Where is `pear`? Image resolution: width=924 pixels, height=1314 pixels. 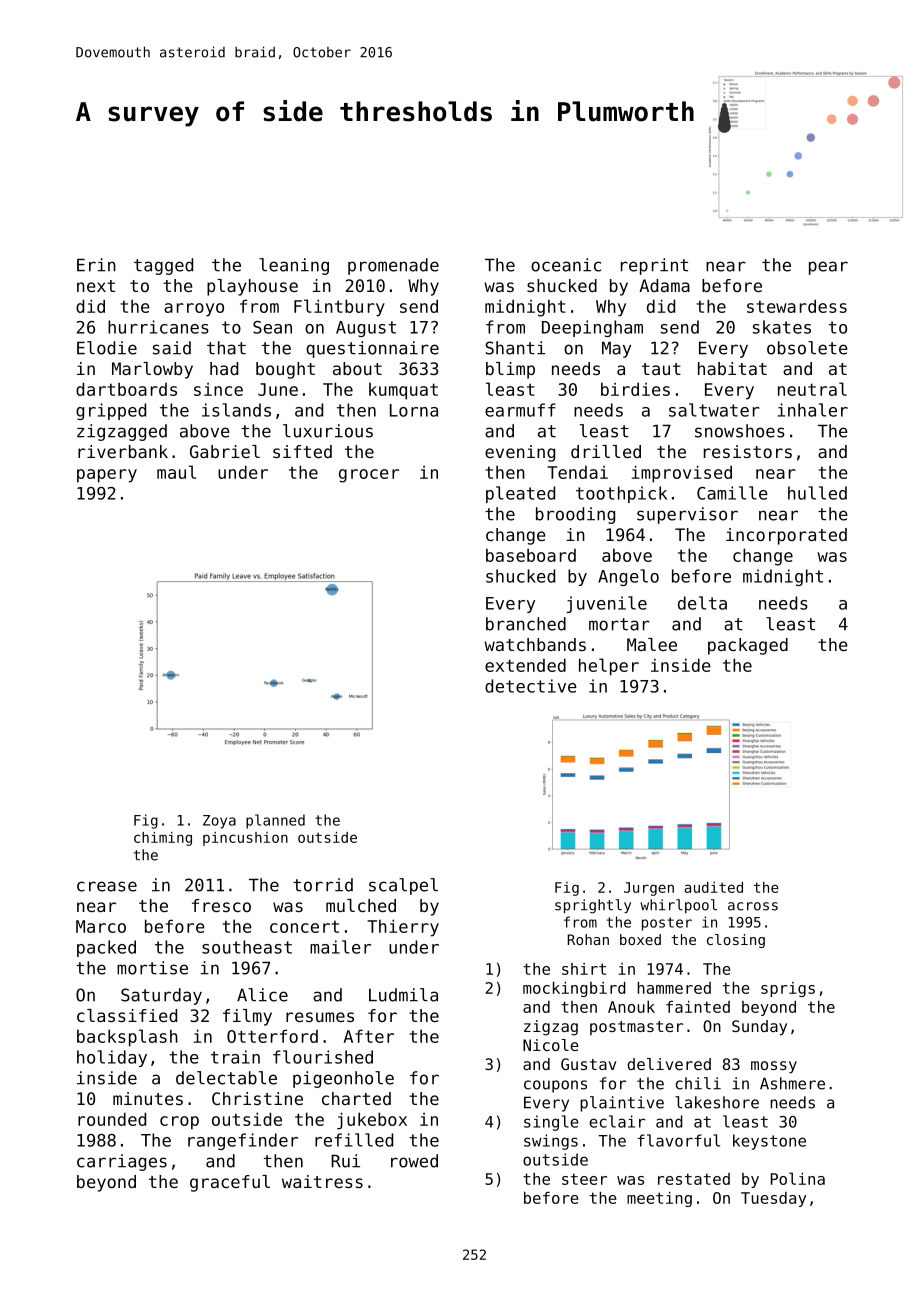
pear is located at coordinates (828, 268).
